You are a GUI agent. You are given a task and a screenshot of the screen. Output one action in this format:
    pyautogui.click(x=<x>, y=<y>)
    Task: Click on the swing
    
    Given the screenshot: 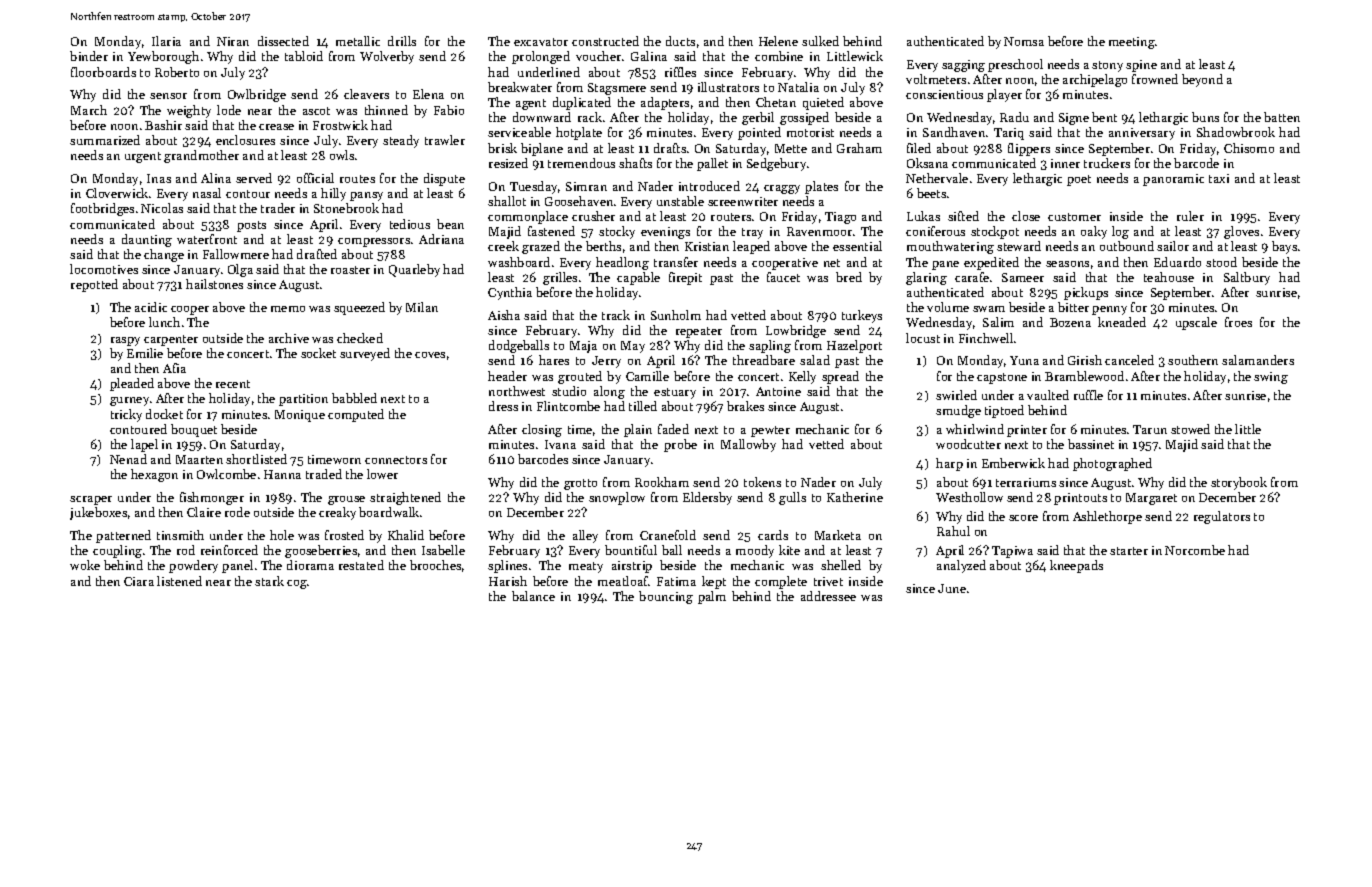 What is the action you would take?
    pyautogui.click(x=1271, y=378)
